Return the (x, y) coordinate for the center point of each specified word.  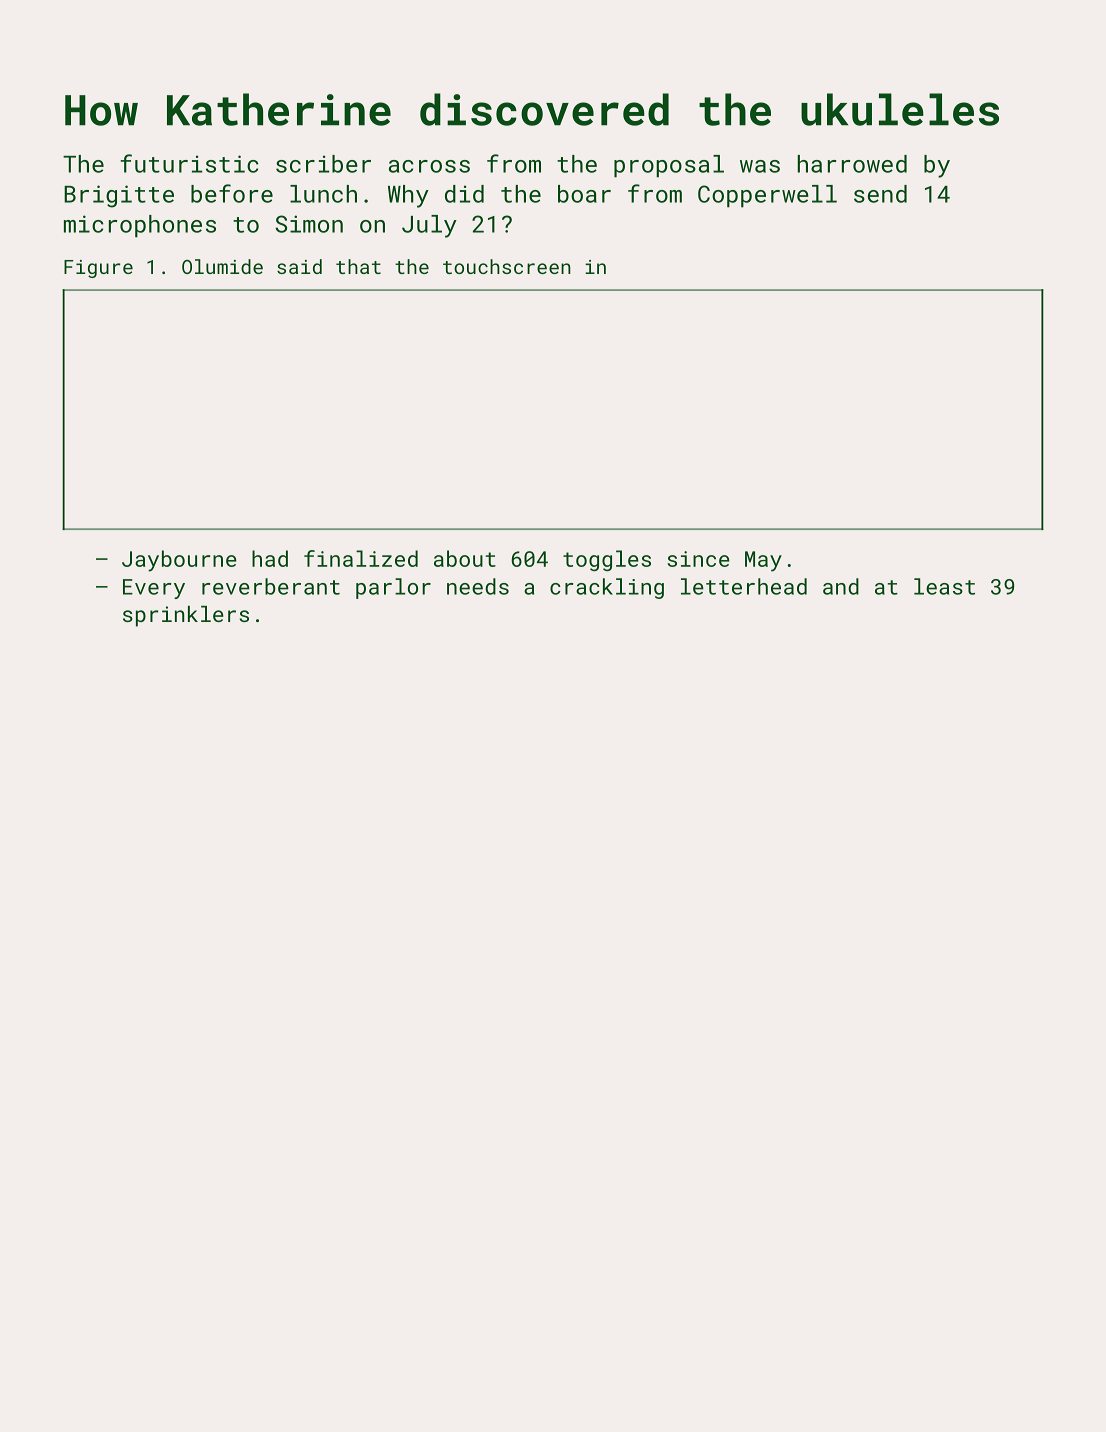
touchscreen (507, 266)
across (429, 166)
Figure (98, 269)
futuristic (189, 163)
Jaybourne (179, 561)
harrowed (852, 164)
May (763, 561)
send (880, 194)
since (698, 559)
